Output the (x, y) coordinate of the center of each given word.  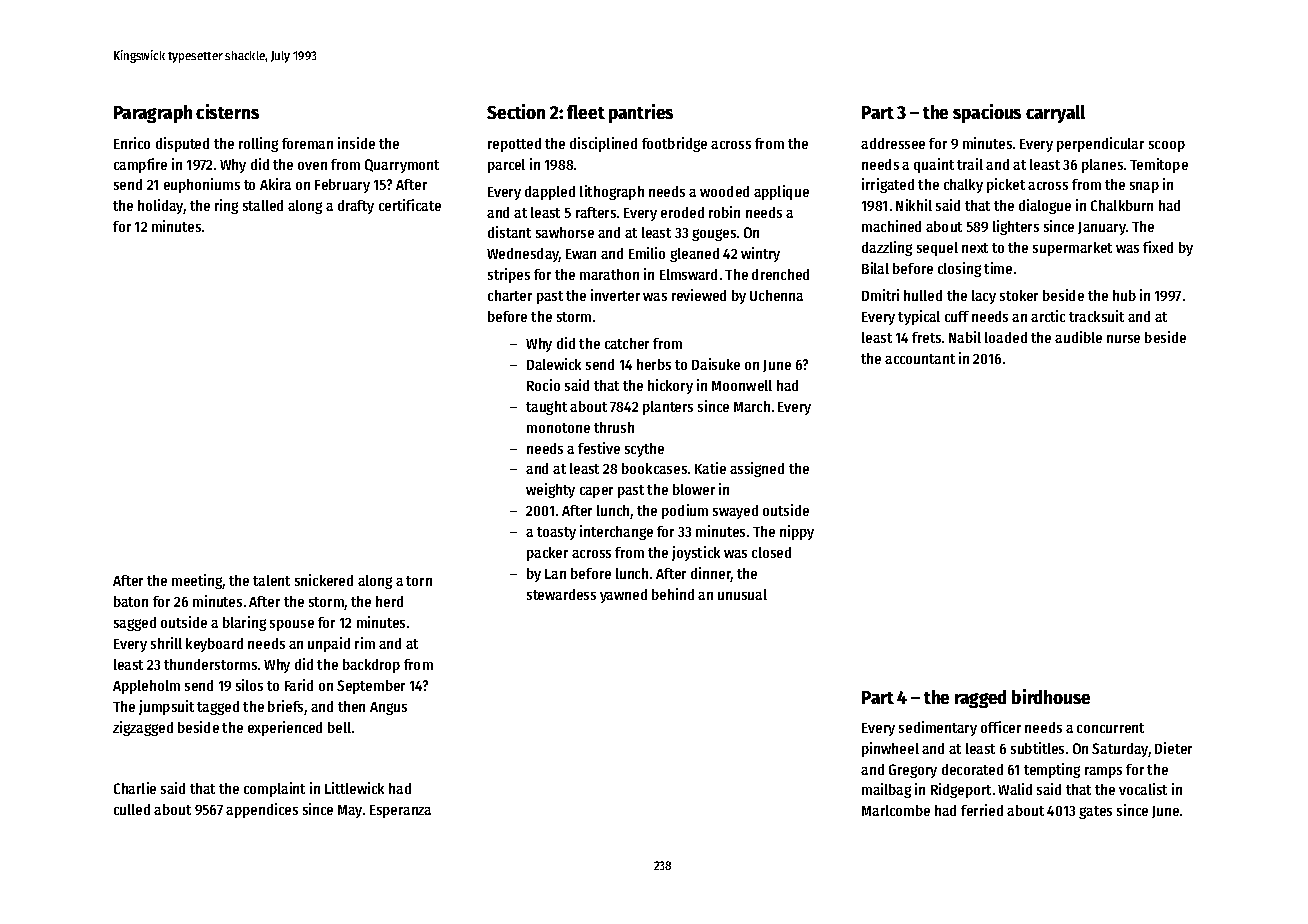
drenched (780, 274)
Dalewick (554, 364)
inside (356, 143)
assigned (757, 469)
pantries (641, 113)
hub (1124, 295)
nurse (1123, 339)
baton (131, 601)
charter (510, 295)
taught (546, 408)
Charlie (135, 788)
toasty (556, 533)
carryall (1055, 114)
